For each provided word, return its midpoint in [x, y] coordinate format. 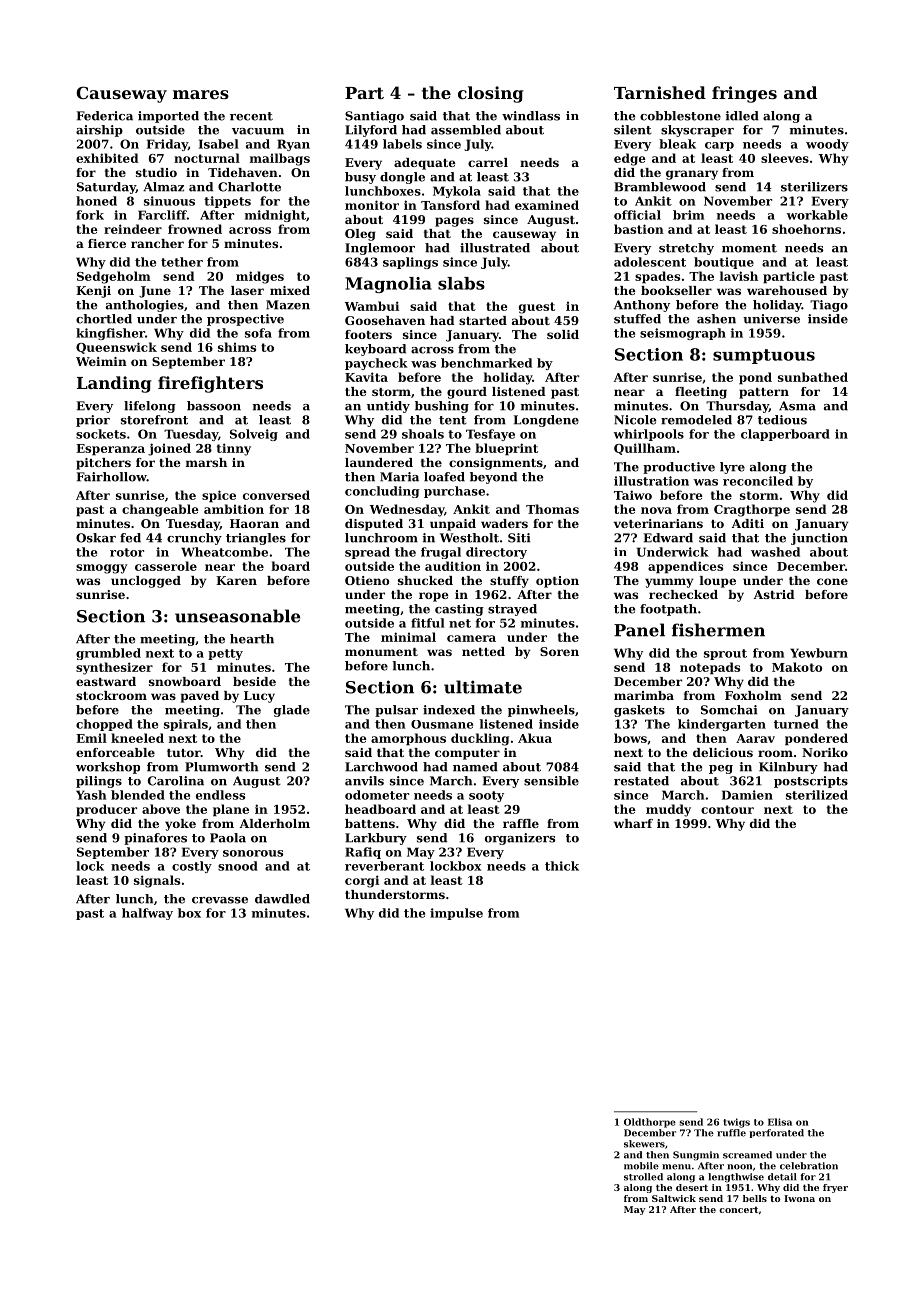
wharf [633, 823]
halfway [147, 914]
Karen [236, 580]
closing [491, 94]
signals [157, 881]
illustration [651, 481]
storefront [154, 420]
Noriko [825, 752]
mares [201, 94]
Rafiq [363, 853]
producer [106, 810]
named [475, 767]
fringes [744, 94]
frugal [441, 553]
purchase [454, 492]
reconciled [758, 481]
